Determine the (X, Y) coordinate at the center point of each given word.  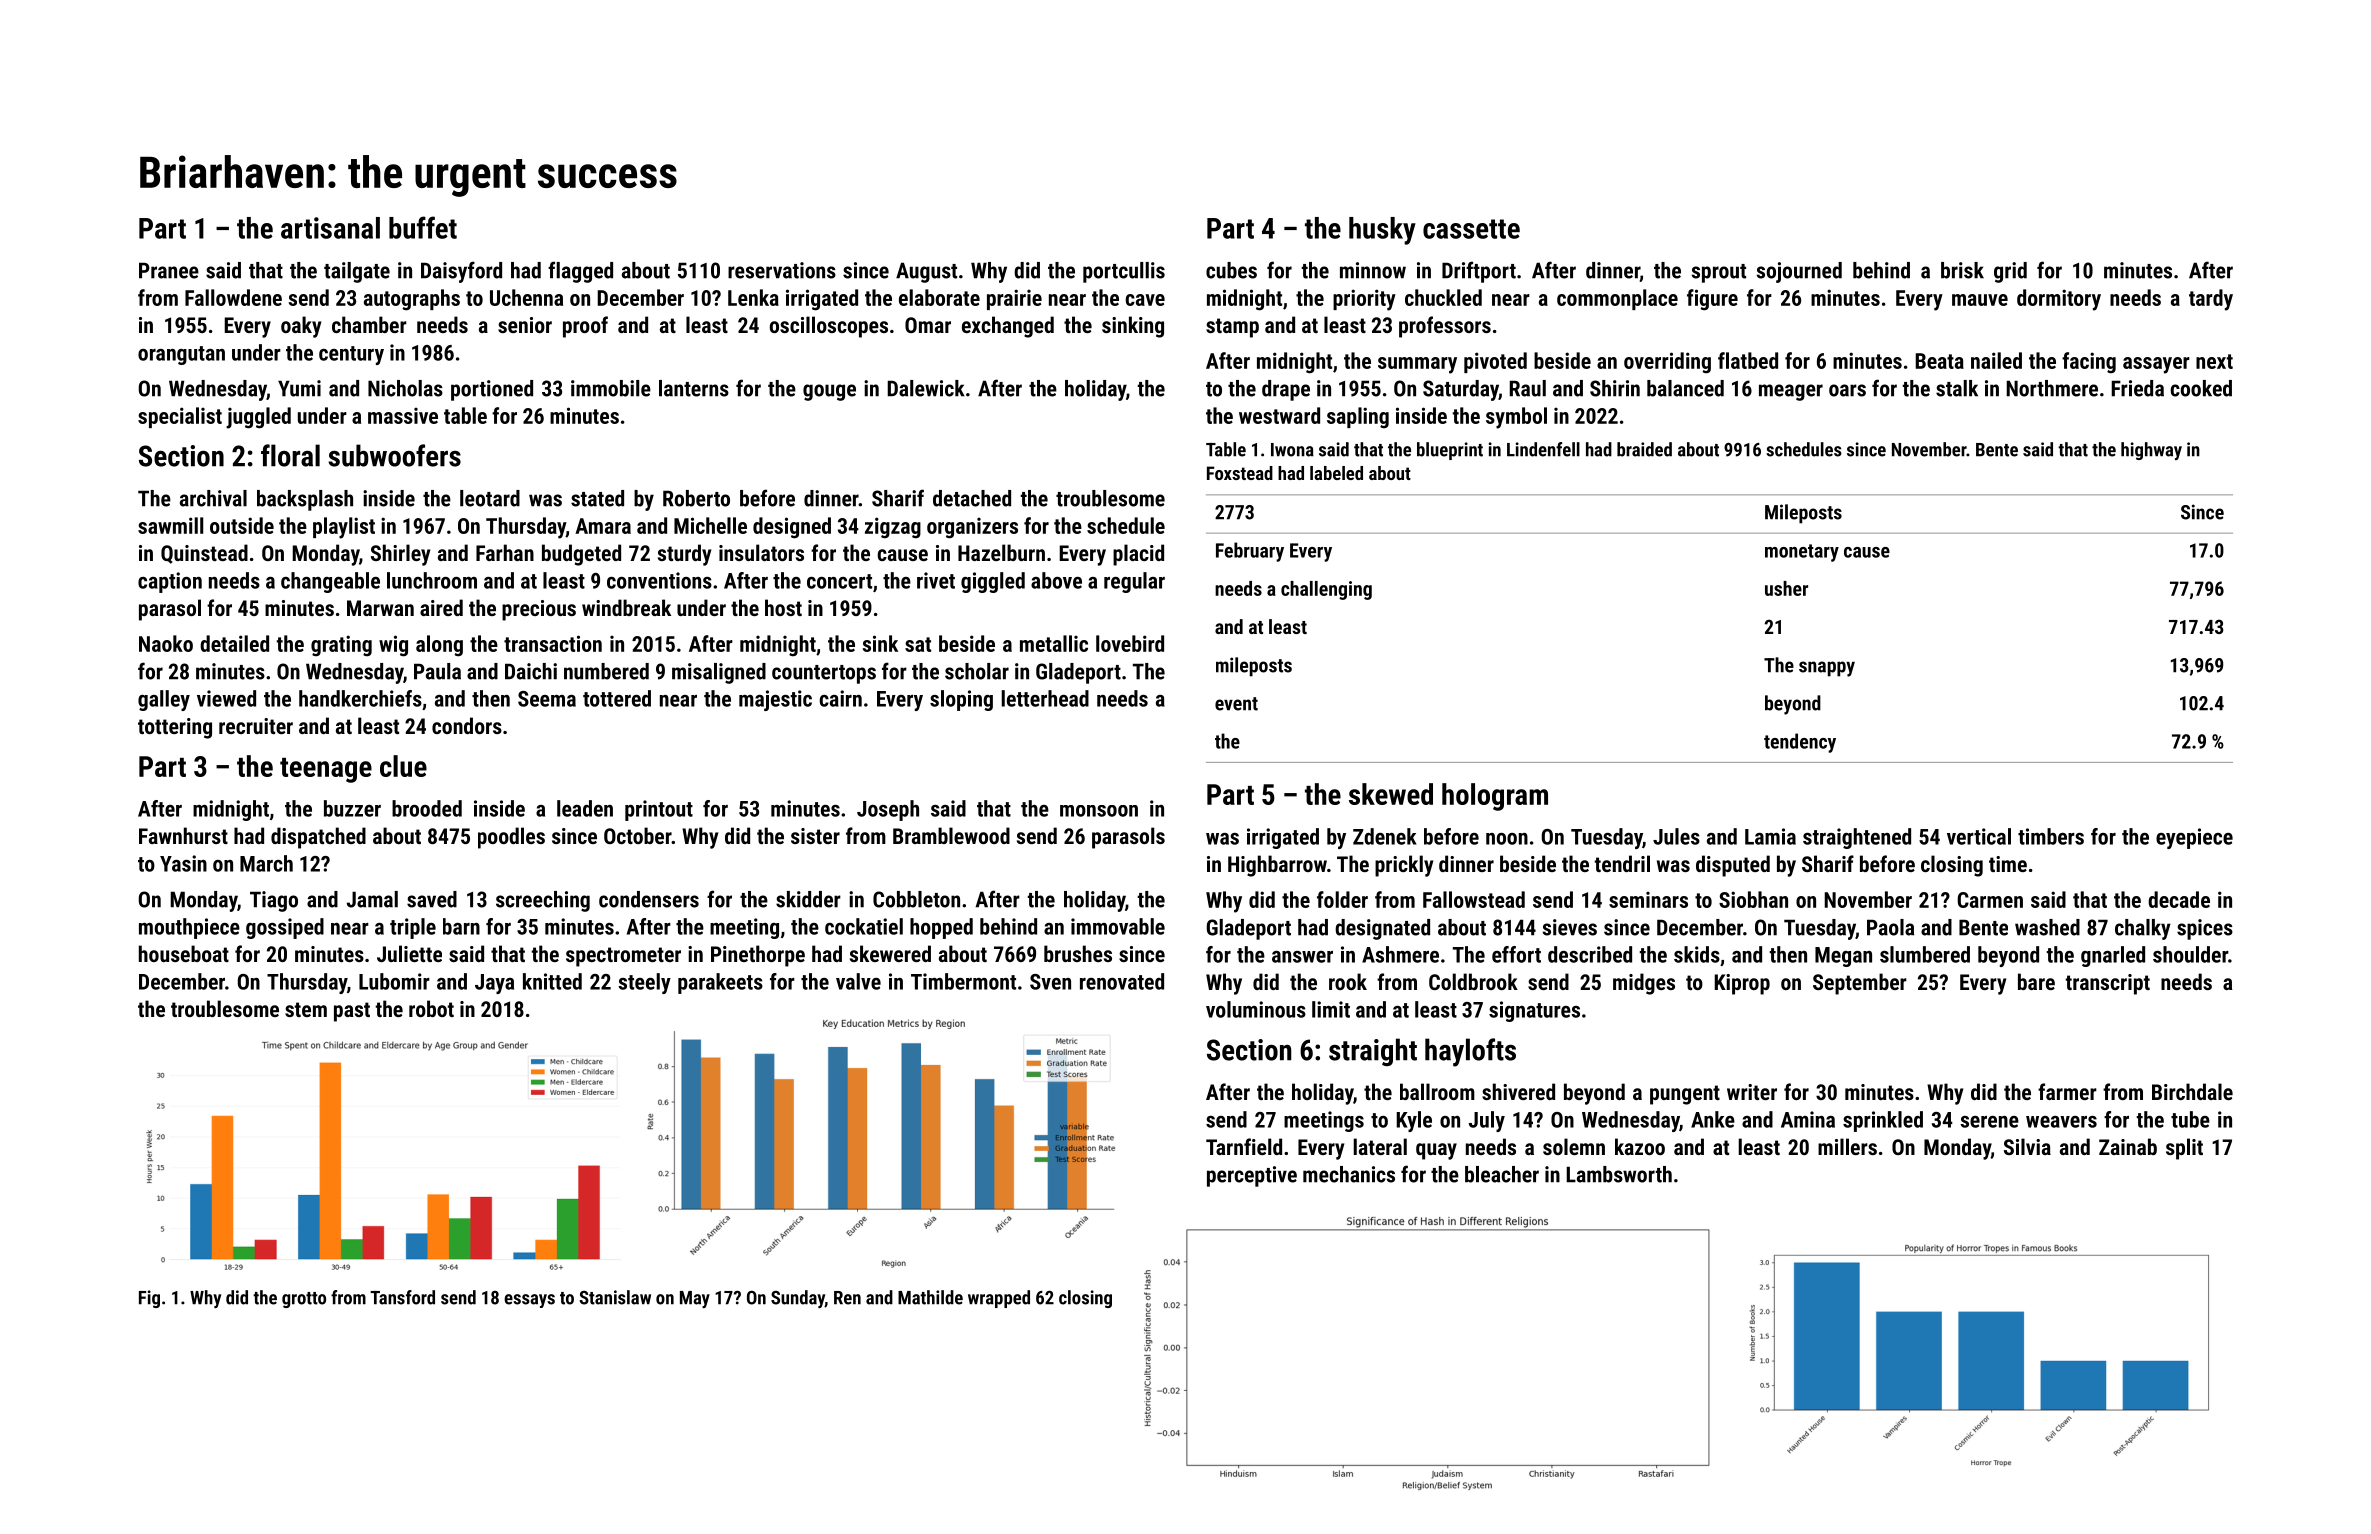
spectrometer (623, 957)
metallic (1054, 643)
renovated (1122, 981)
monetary (1802, 553)
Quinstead (204, 554)
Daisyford (461, 272)
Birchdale (2192, 1091)
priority (1364, 300)
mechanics (1349, 1174)
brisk (1962, 270)
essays (529, 1301)
